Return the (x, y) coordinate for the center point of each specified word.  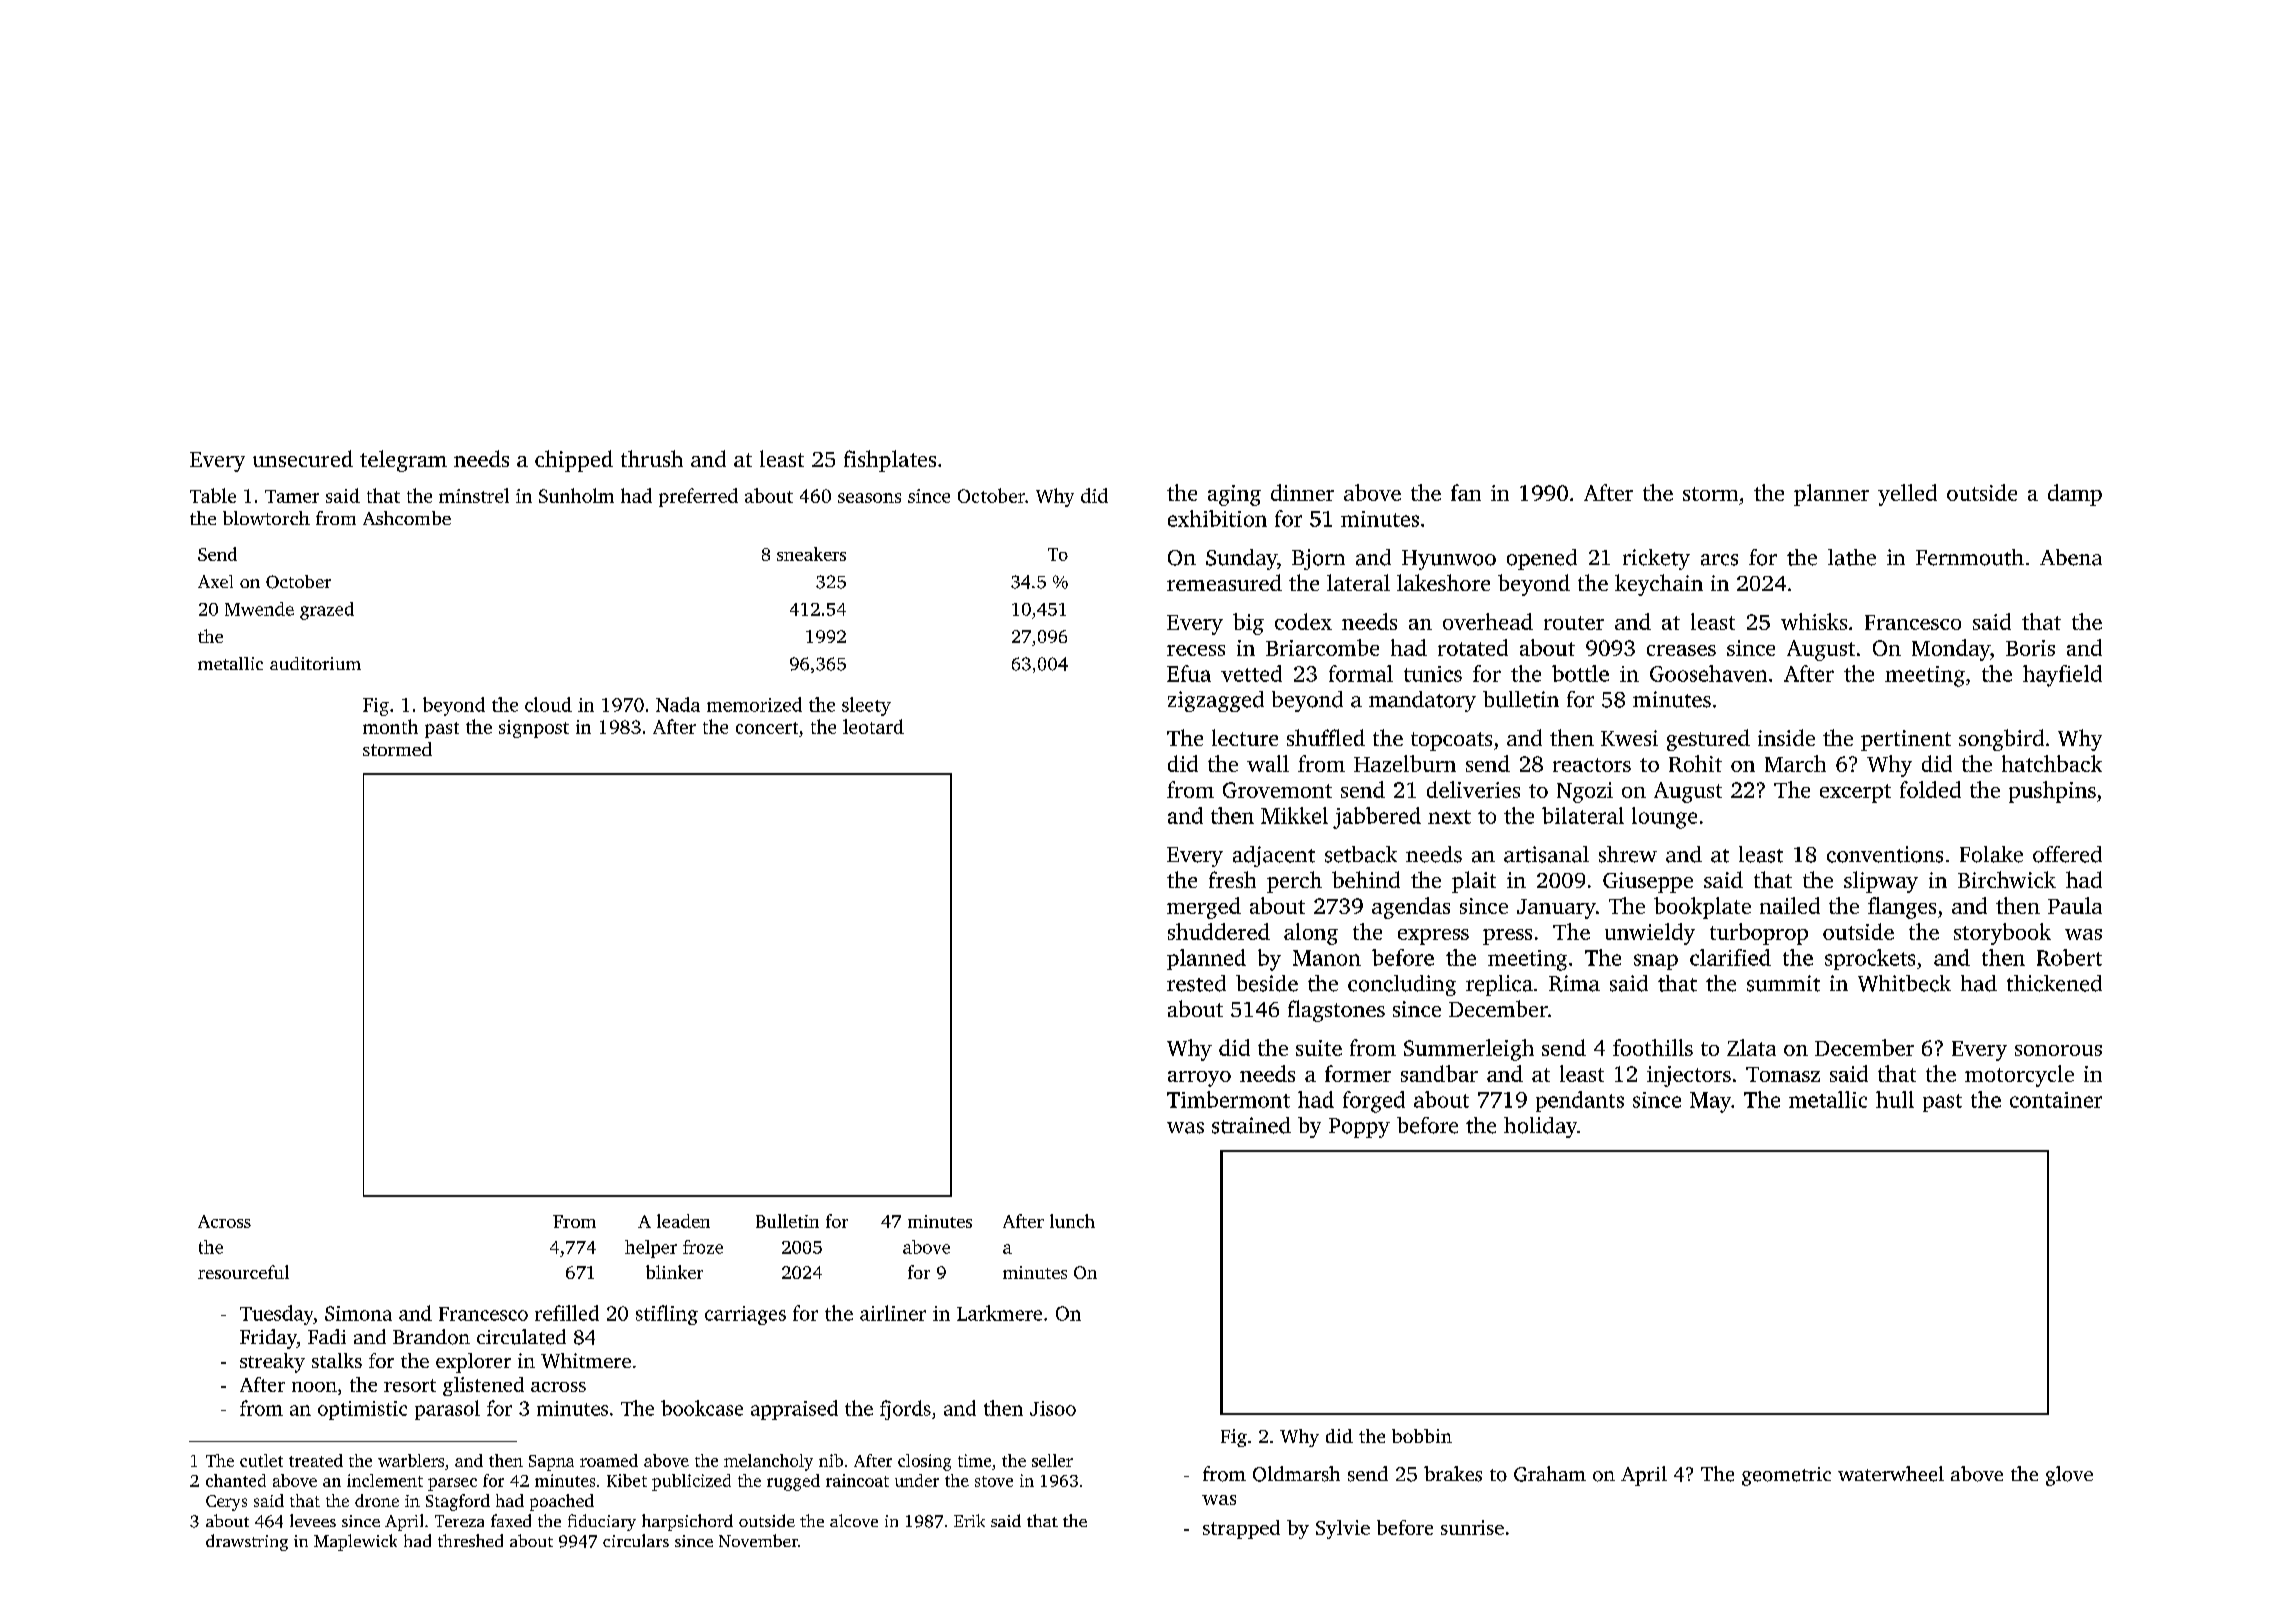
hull (1895, 1099)
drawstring (247, 1542)
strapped (1241, 1529)
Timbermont (1228, 1099)
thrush (652, 458)
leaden (683, 1221)
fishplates (890, 461)
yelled (1907, 495)
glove (2069, 1476)
